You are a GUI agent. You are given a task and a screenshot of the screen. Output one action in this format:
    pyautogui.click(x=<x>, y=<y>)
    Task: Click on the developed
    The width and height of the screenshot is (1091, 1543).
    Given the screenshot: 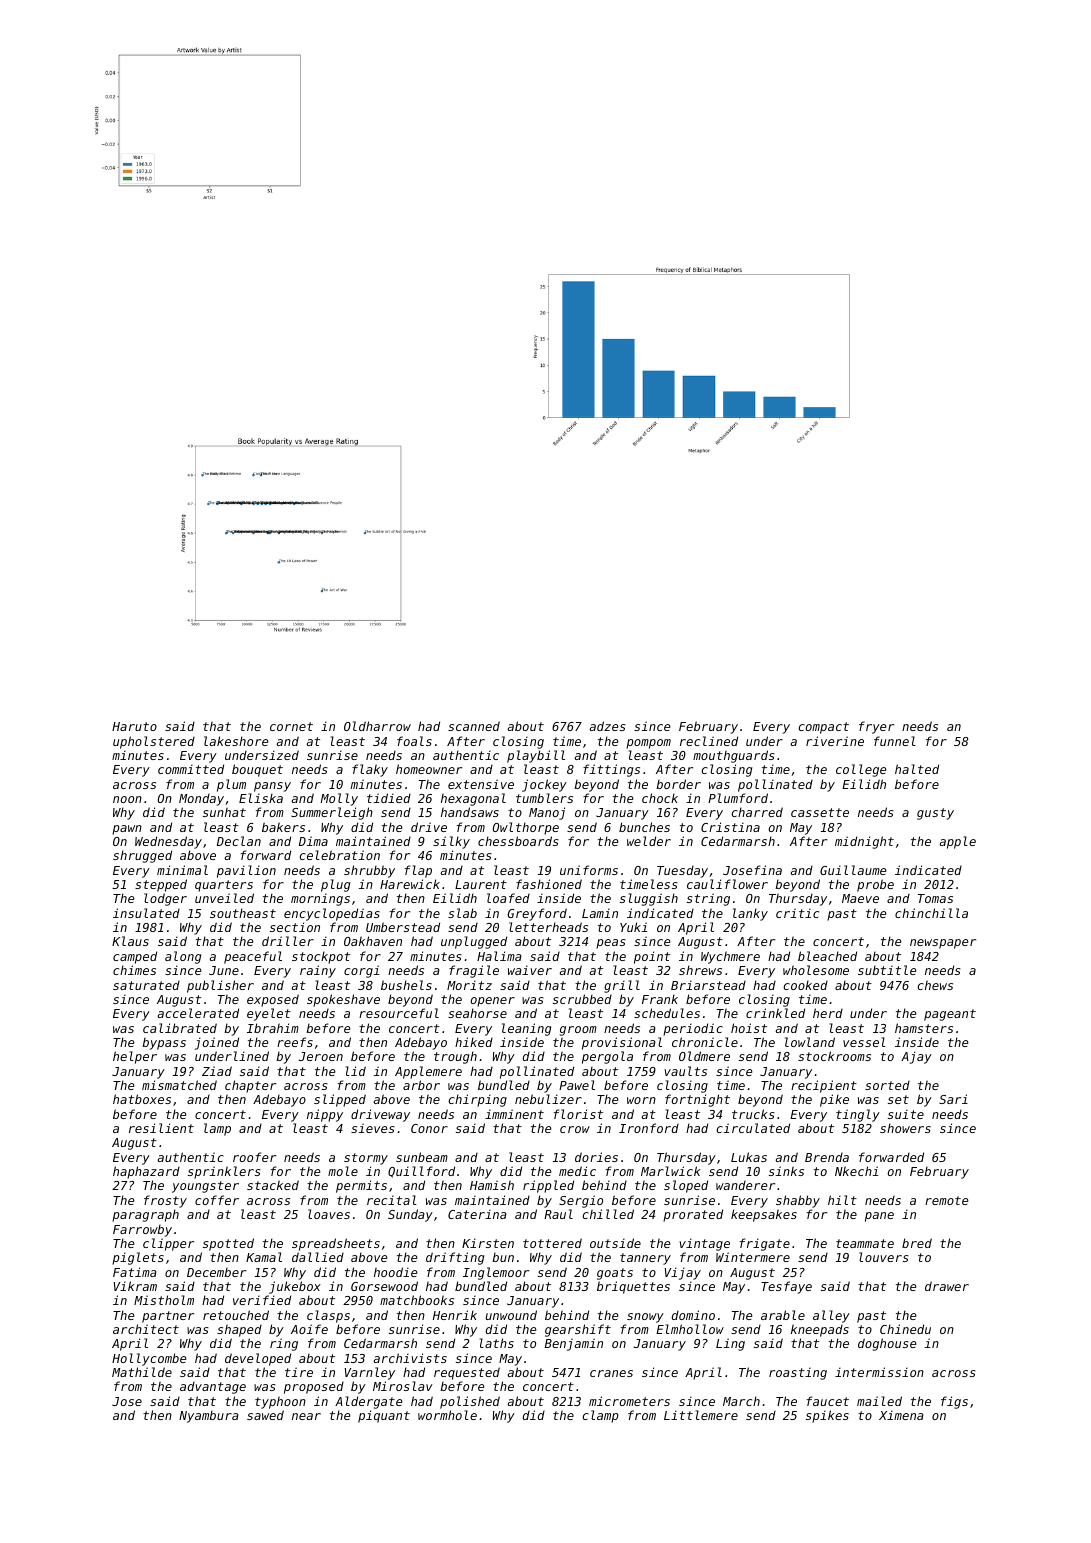 What is the action you would take?
    pyautogui.click(x=258, y=1359)
